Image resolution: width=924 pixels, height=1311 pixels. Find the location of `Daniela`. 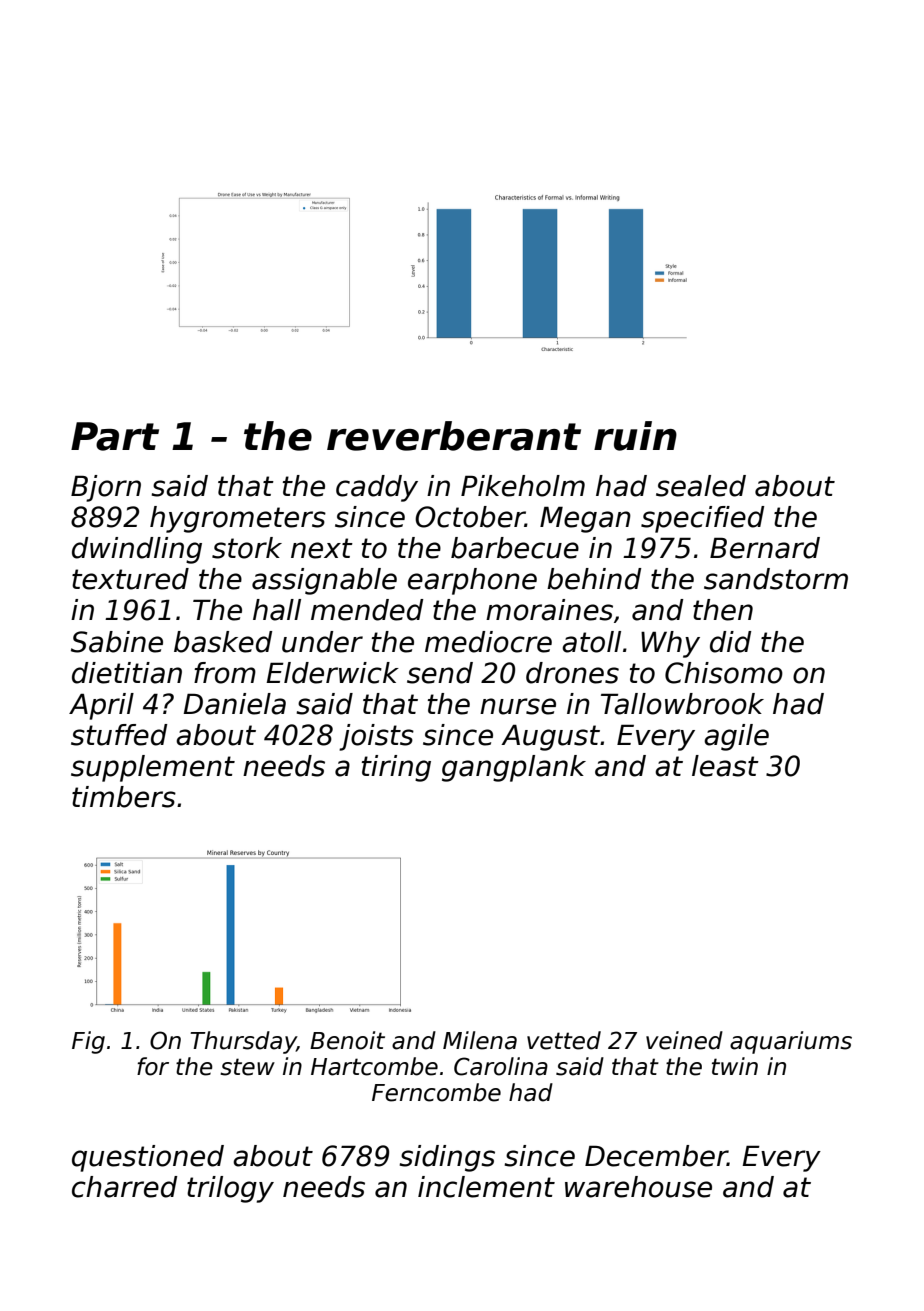

Daniela is located at coordinates (234, 704).
